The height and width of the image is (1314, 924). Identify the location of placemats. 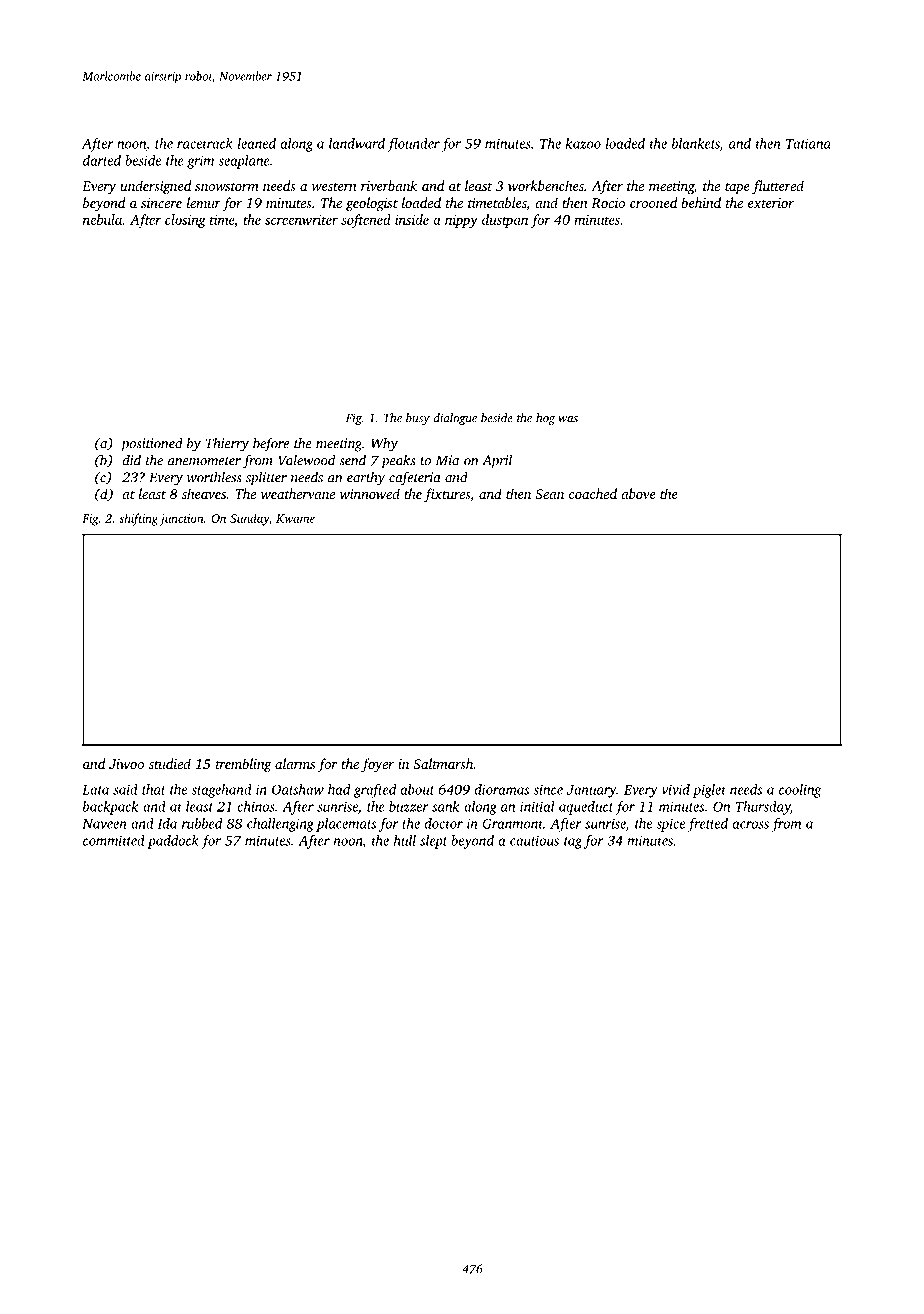
(346, 825).
